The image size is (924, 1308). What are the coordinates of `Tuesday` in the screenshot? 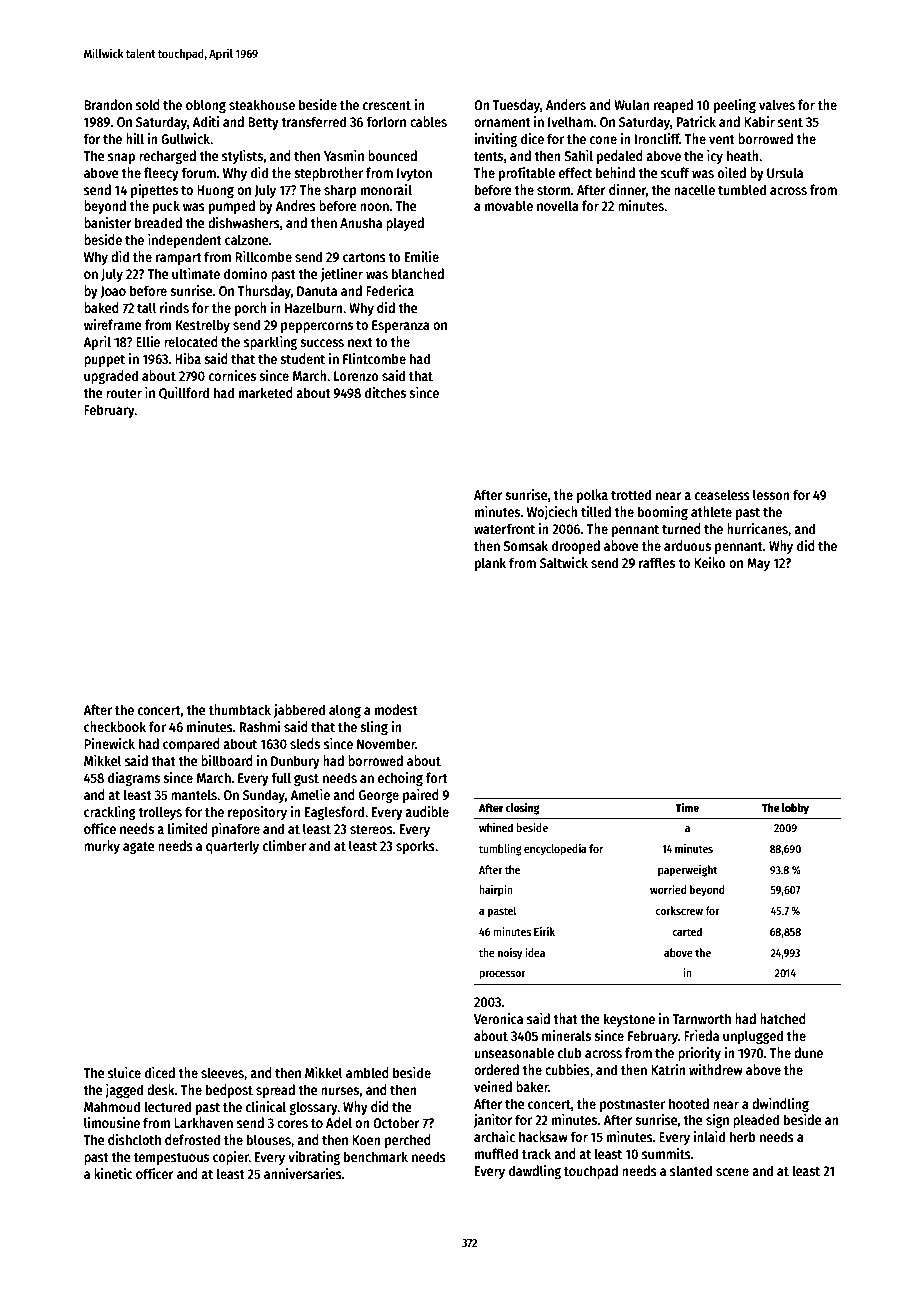 It's located at (516, 106).
